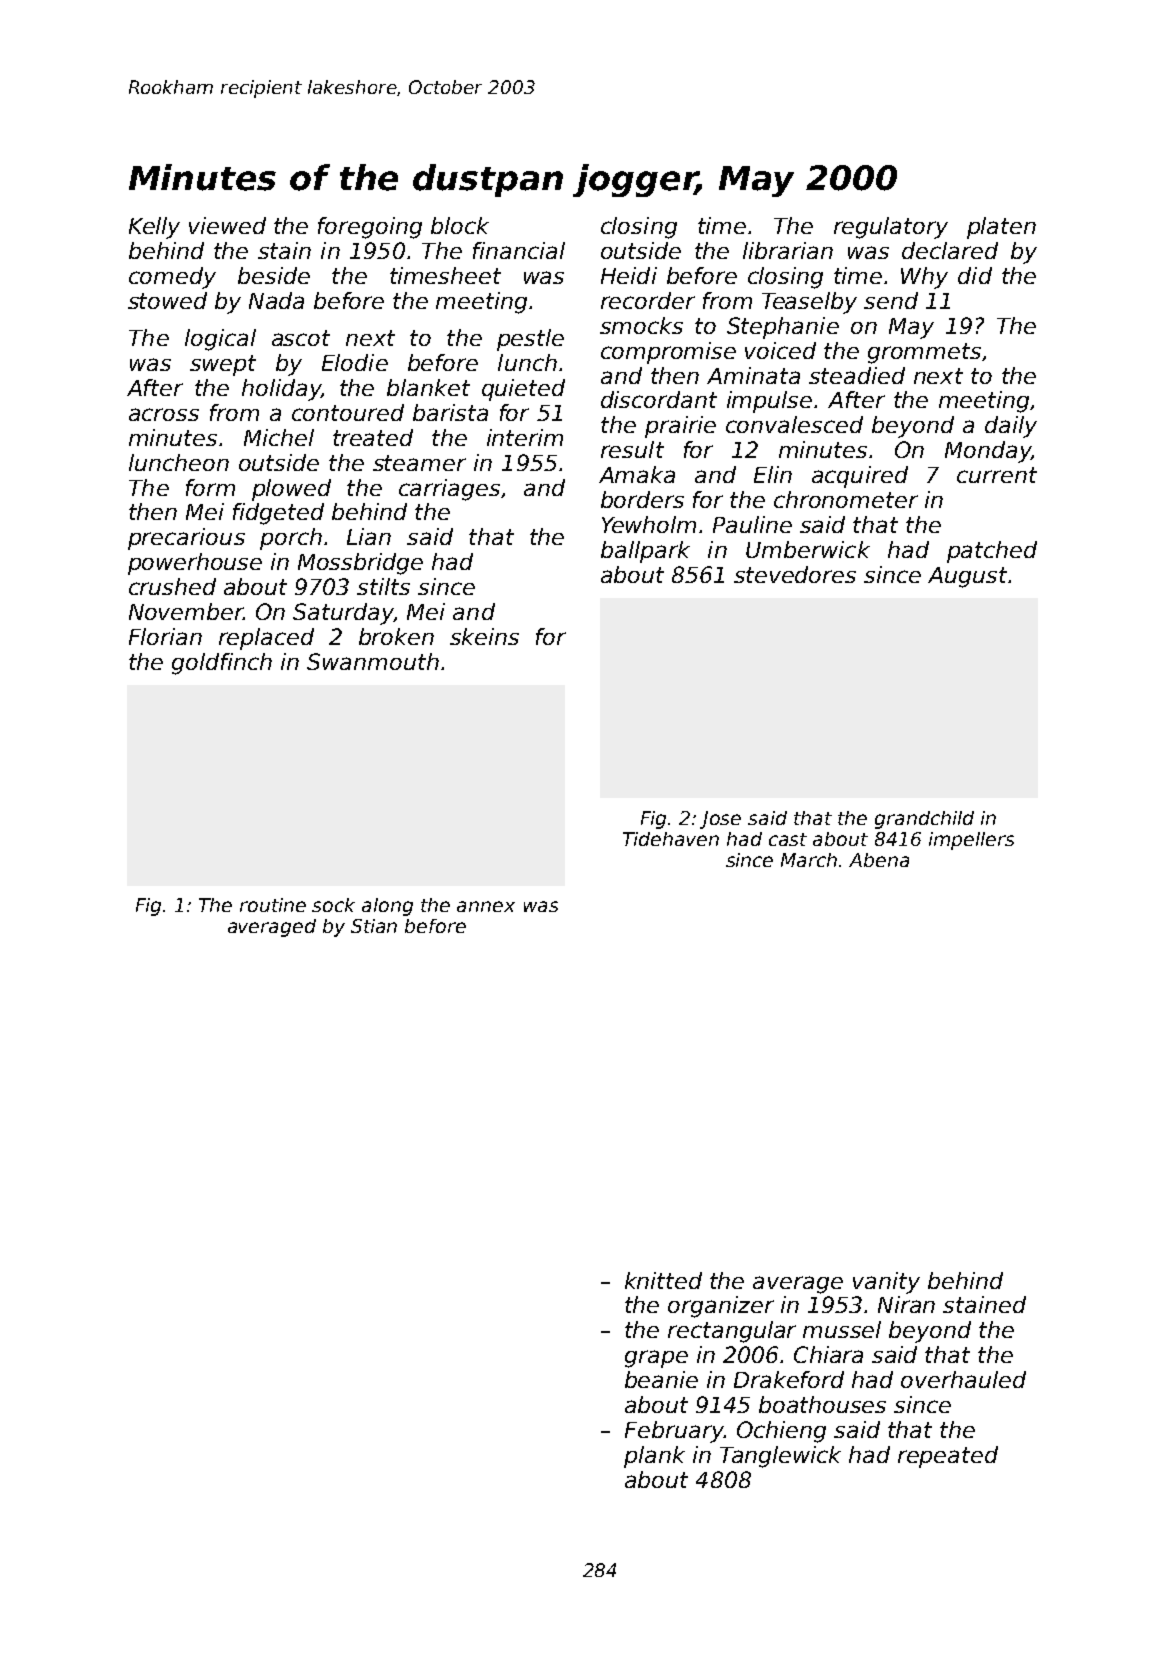  Describe the element at coordinates (1001, 228) in the screenshot. I see `platen` at that location.
